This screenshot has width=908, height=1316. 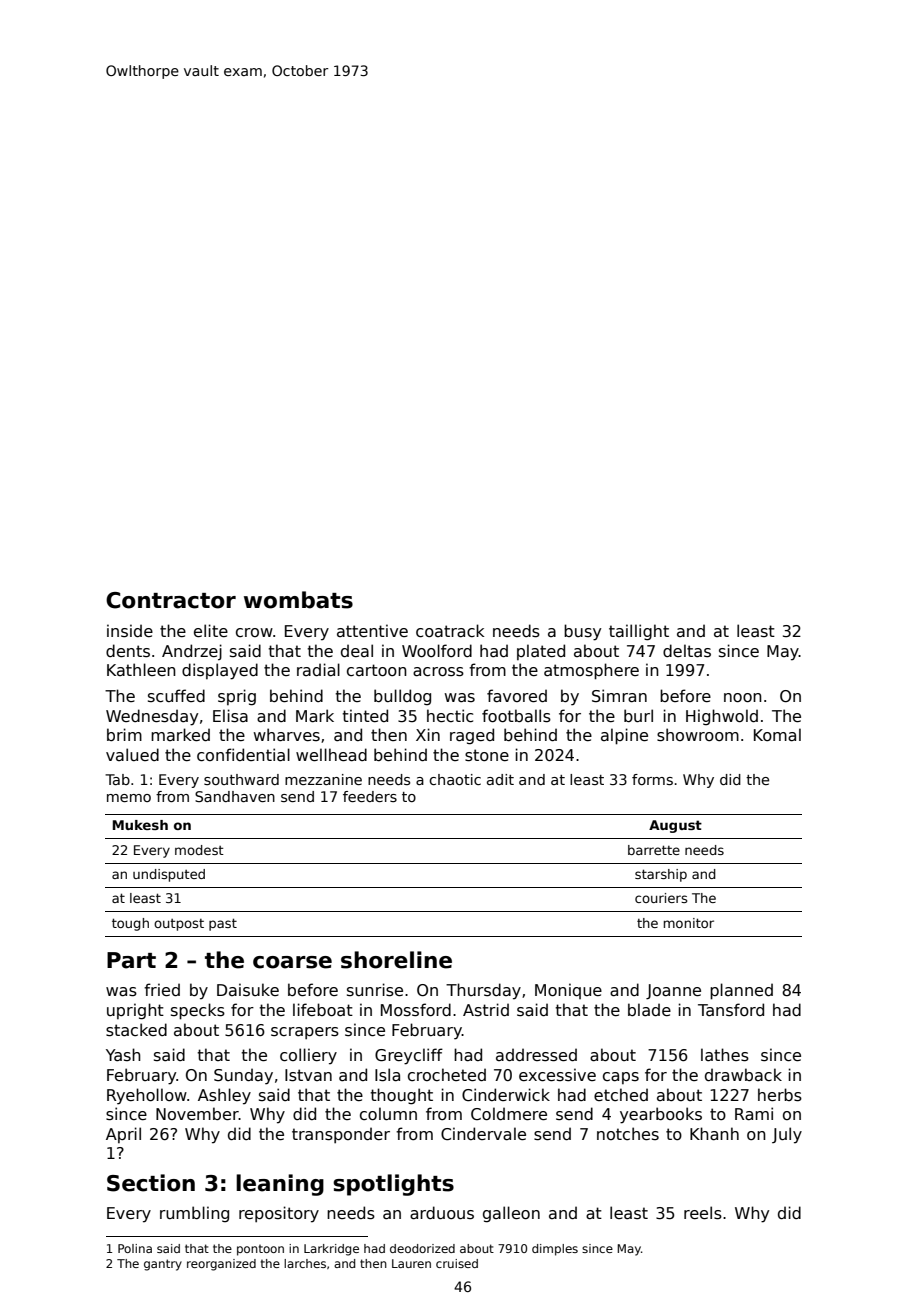 I want to click on noon, so click(x=743, y=697).
